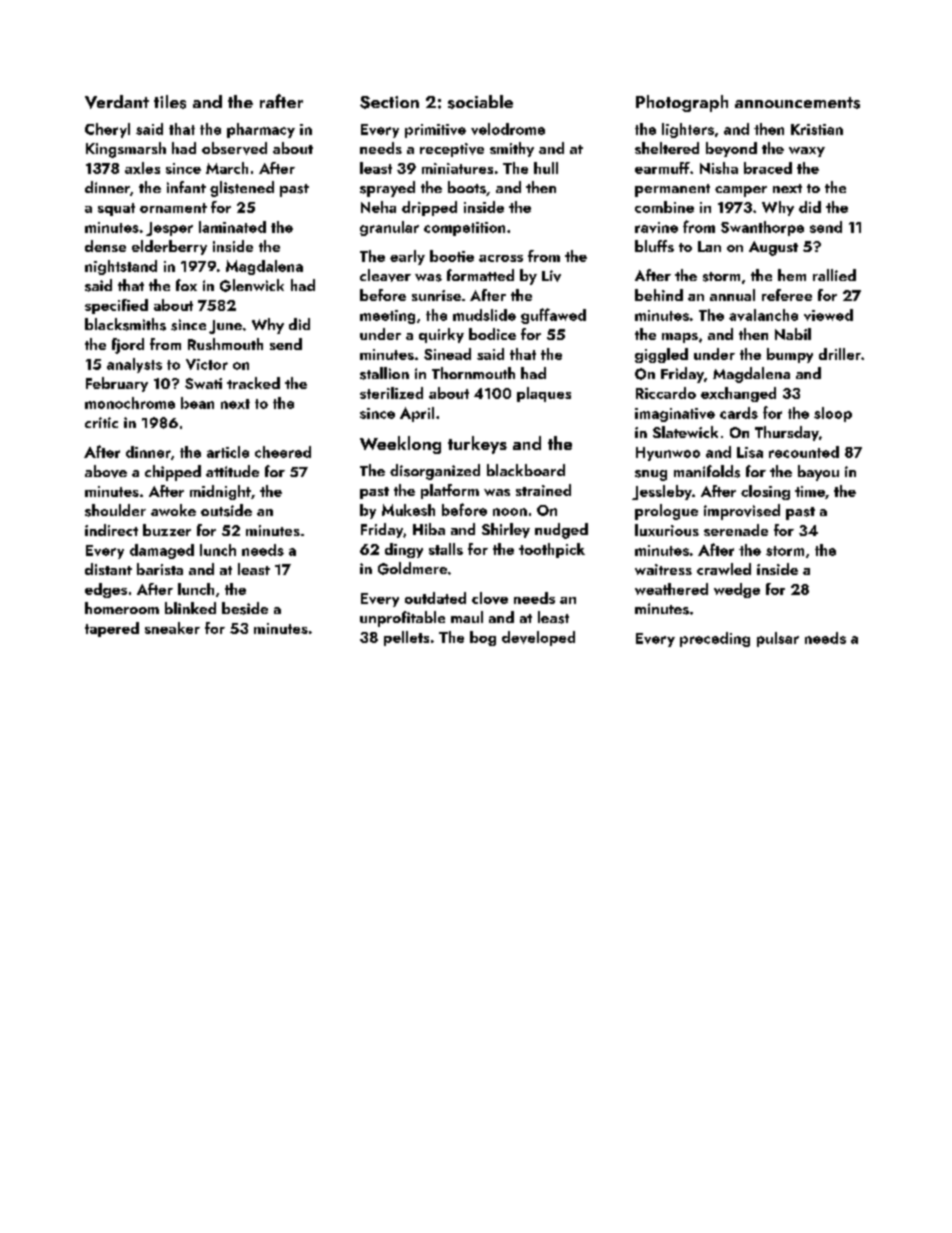 This screenshot has width=952, height=1233. Describe the element at coordinates (797, 103) in the screenshot. I see `announcements` at that location.
